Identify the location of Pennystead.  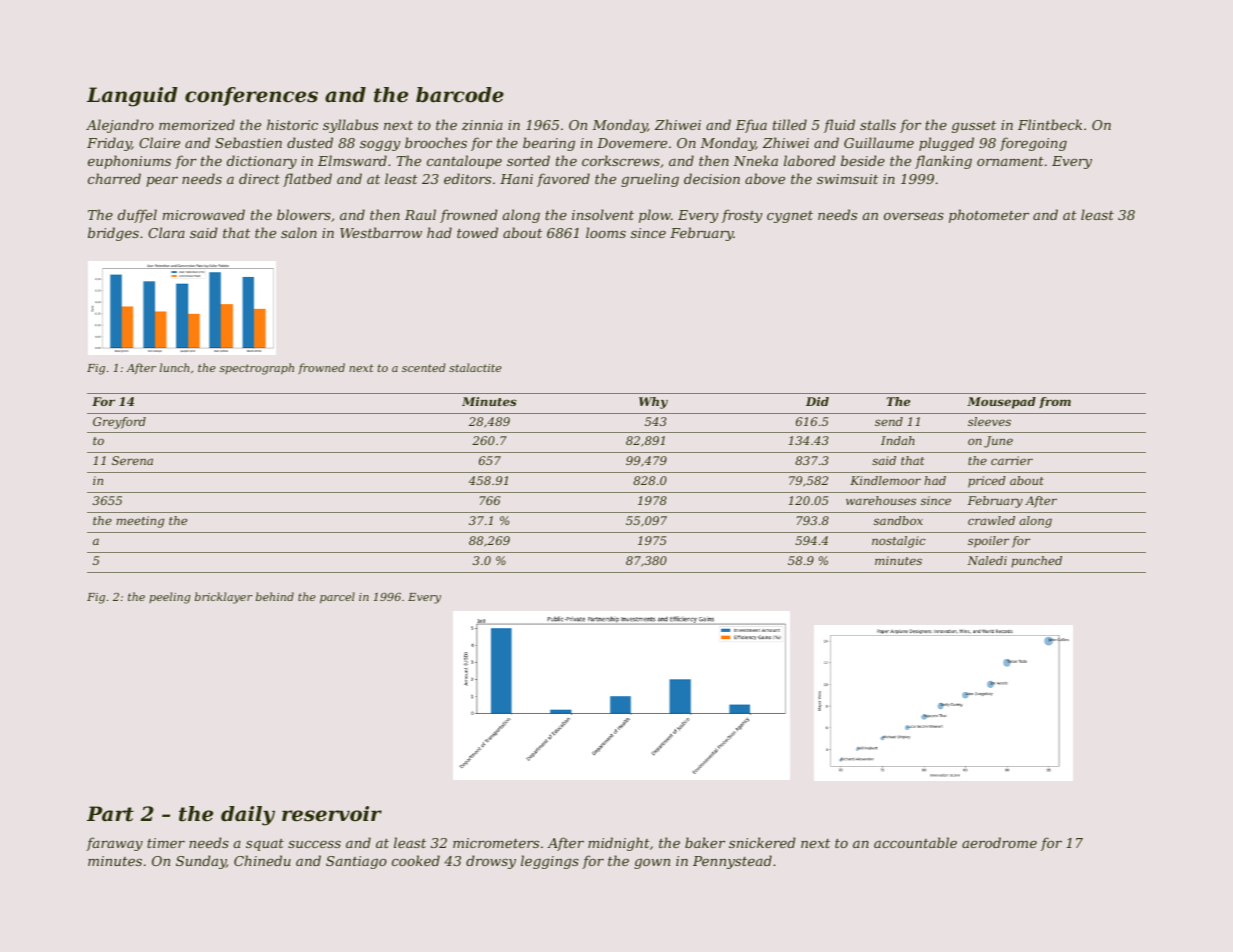
(732, 862).
